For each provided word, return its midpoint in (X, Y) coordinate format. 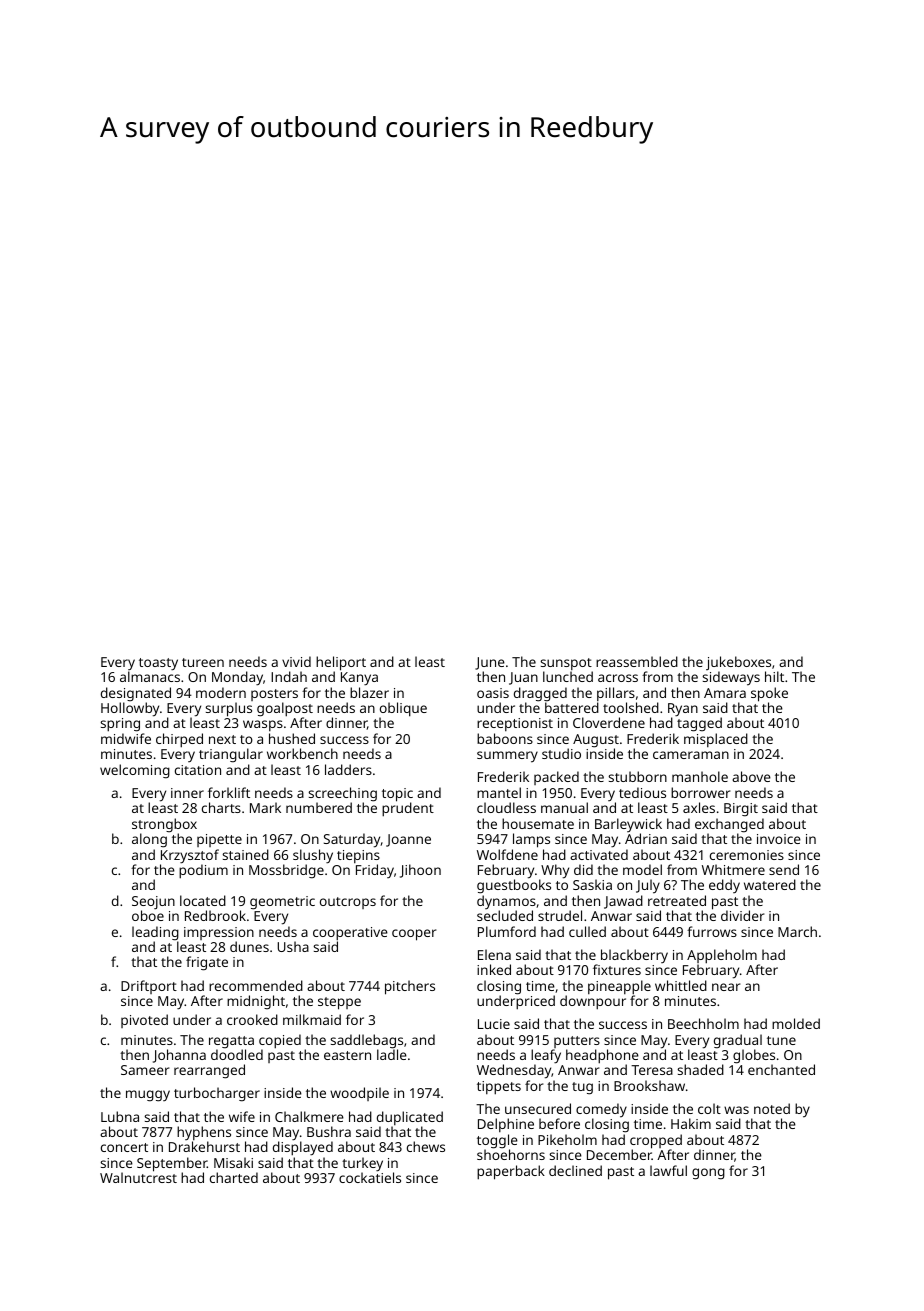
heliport (341, 663)
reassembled (637, 661)
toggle (497, 1141)
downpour (593, 1002)
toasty (158, 664)
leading (155, 933)
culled (587, 931)
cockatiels (370, 1177)
